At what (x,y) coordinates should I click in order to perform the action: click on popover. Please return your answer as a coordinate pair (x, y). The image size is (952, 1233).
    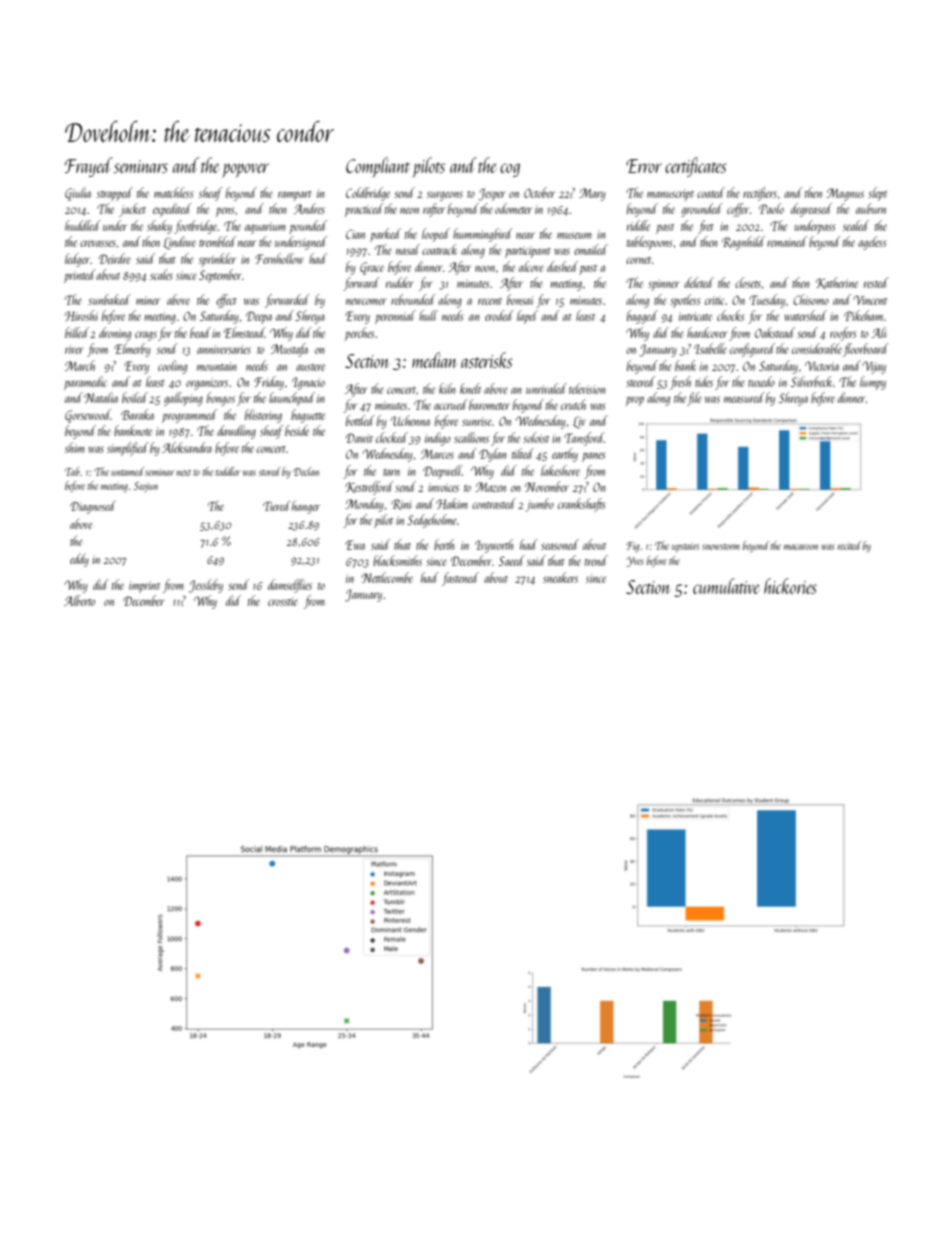
    Looking at the image, I should click on (245, 170).
